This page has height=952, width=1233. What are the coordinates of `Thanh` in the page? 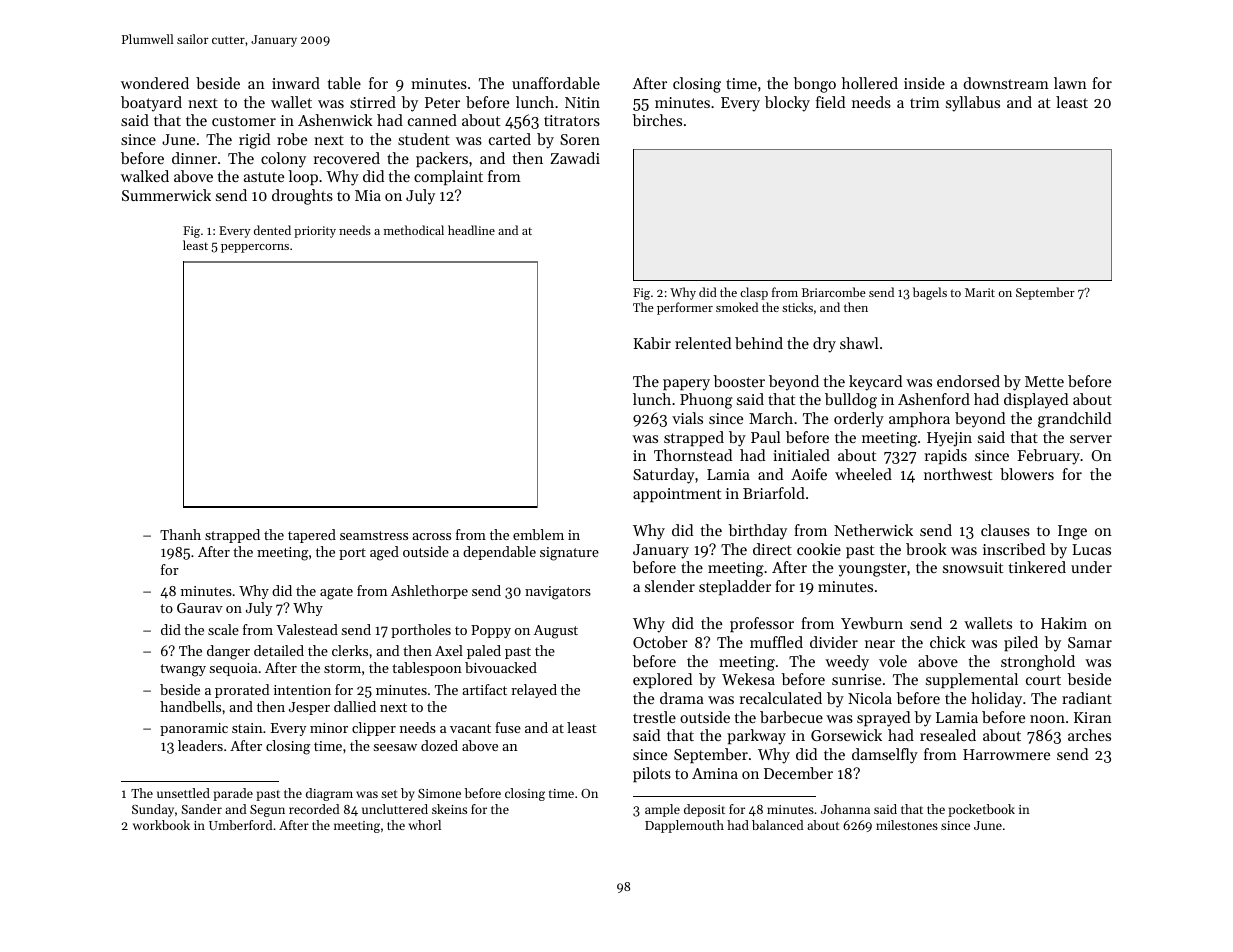 It's located at (180, 534).
